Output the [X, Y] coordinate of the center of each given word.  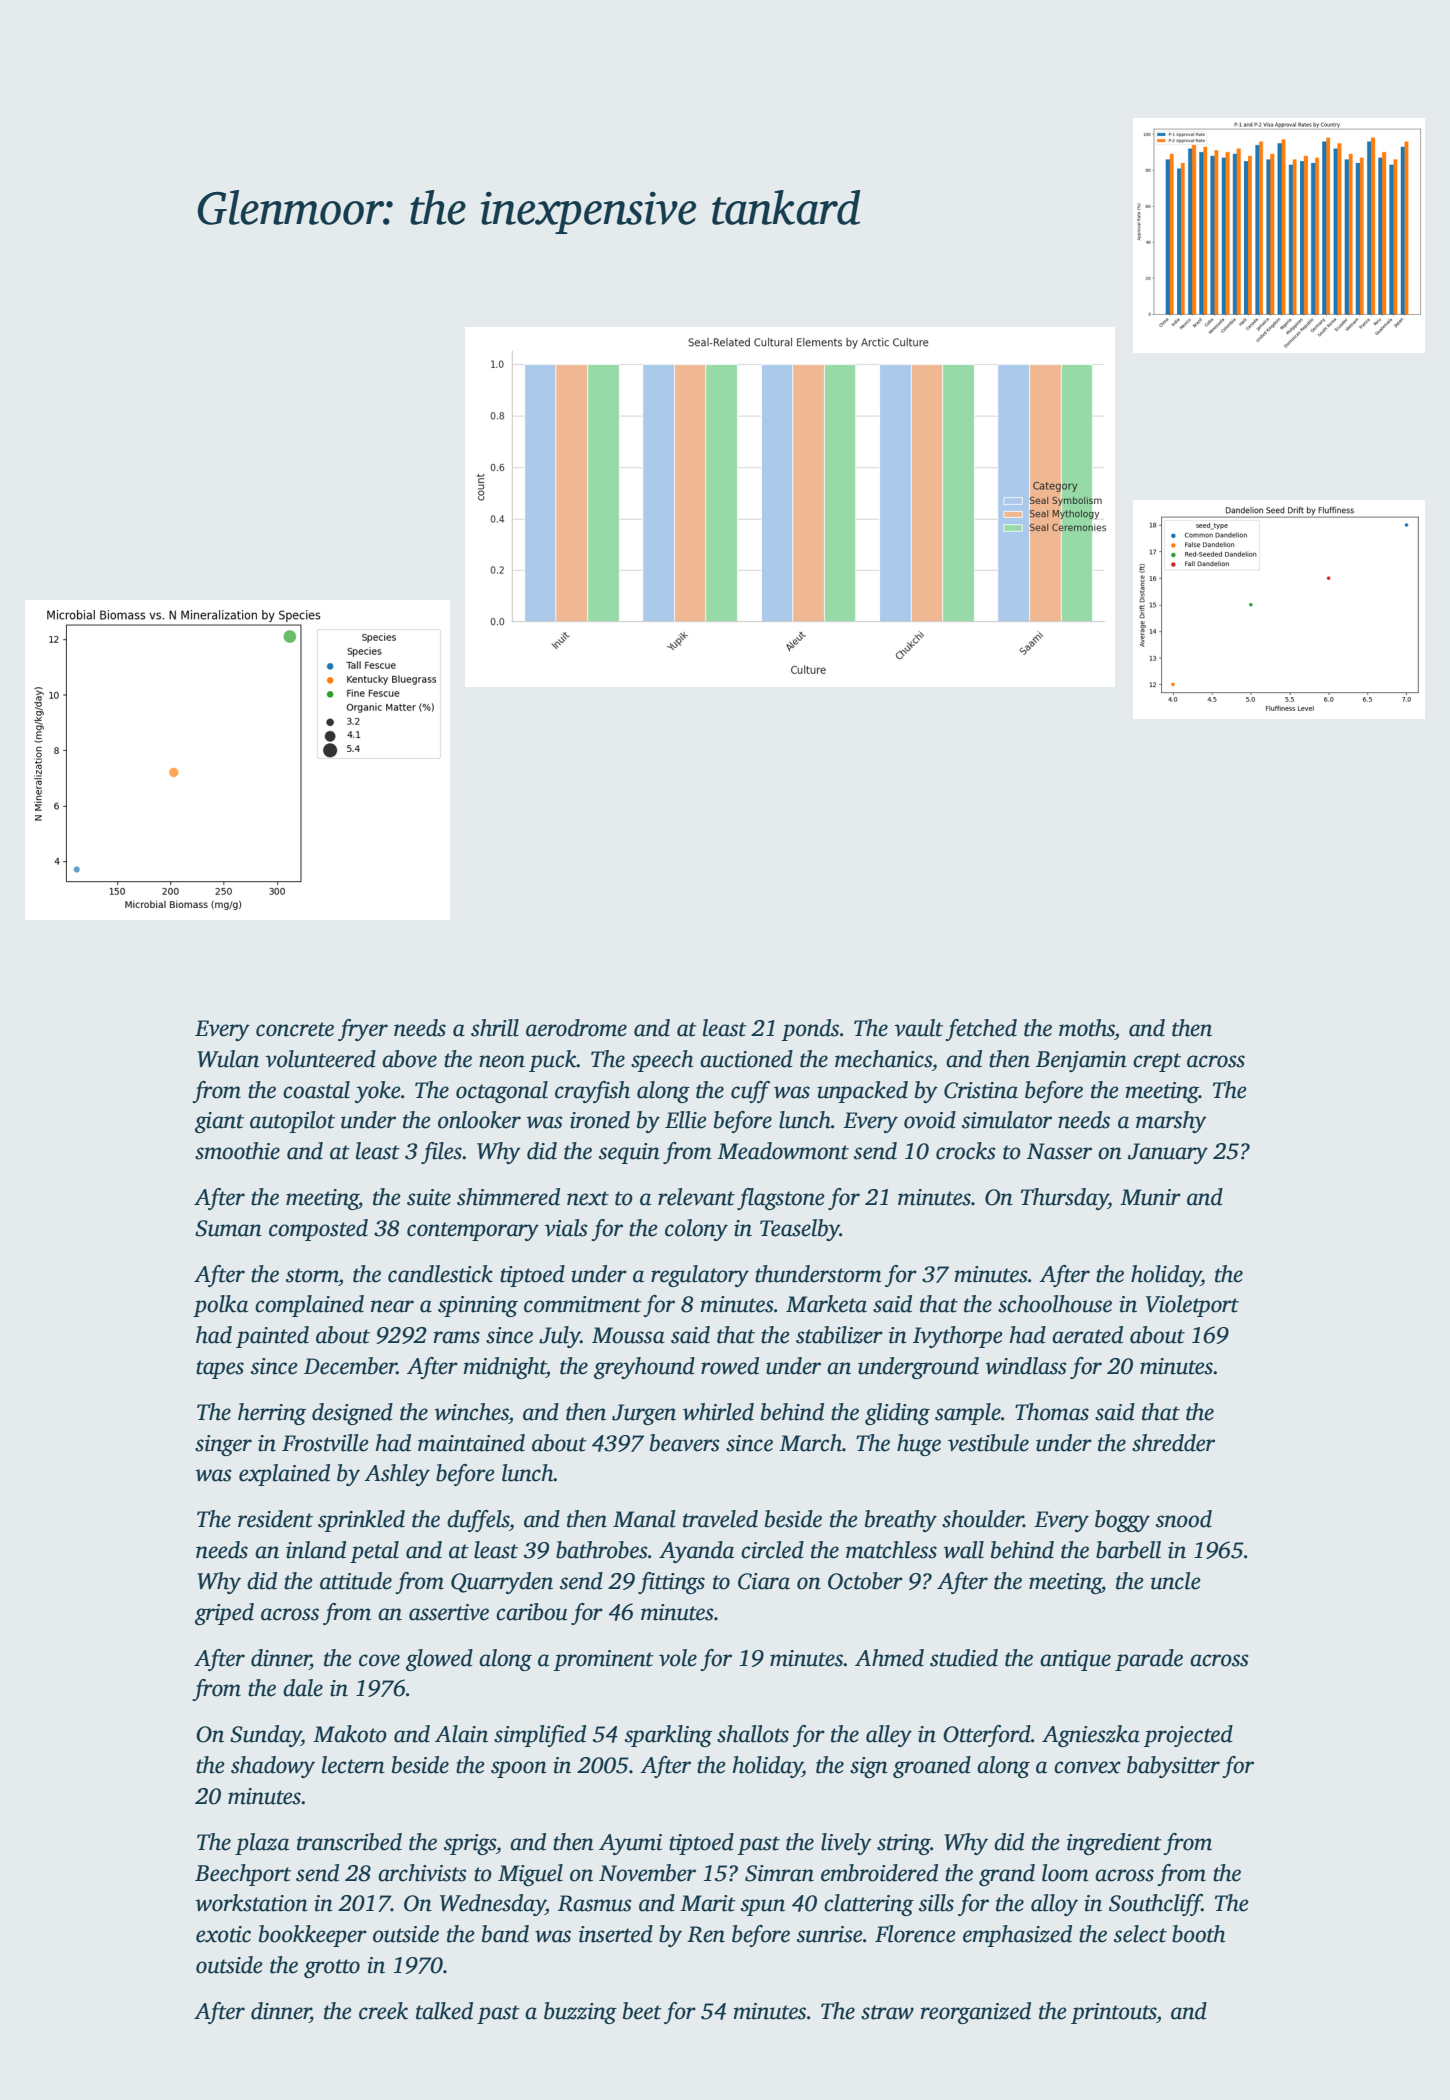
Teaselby [800, 1230]
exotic [223, 1934]
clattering [869, 1905]
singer [223, 1445]
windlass [1026, 1366]
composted [318, 1230]
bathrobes [602, 1550]
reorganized [976, 2013]
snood [1184, 1519]
